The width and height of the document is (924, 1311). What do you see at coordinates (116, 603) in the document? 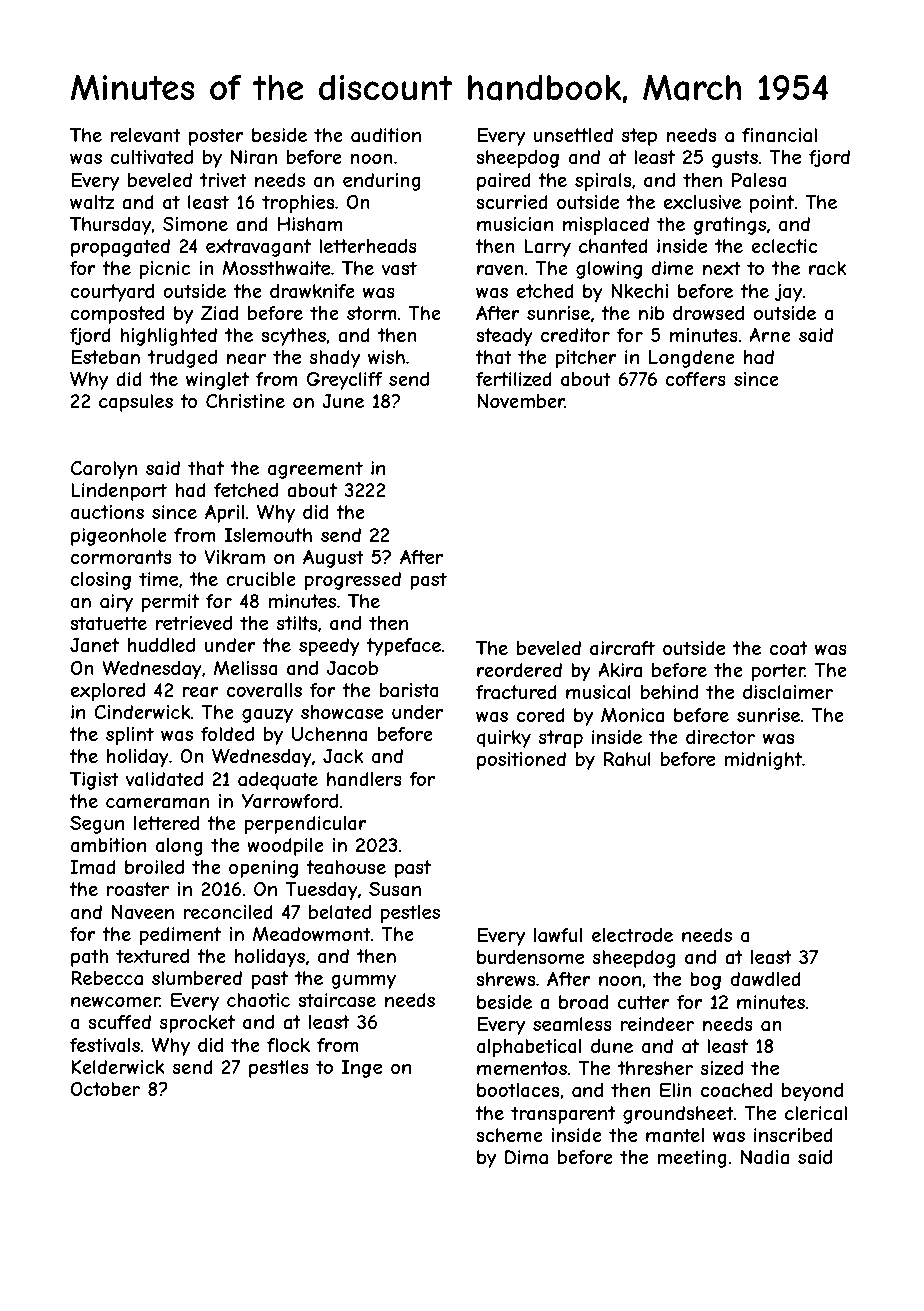
I see `airy` at bounding box center [116, 603].
